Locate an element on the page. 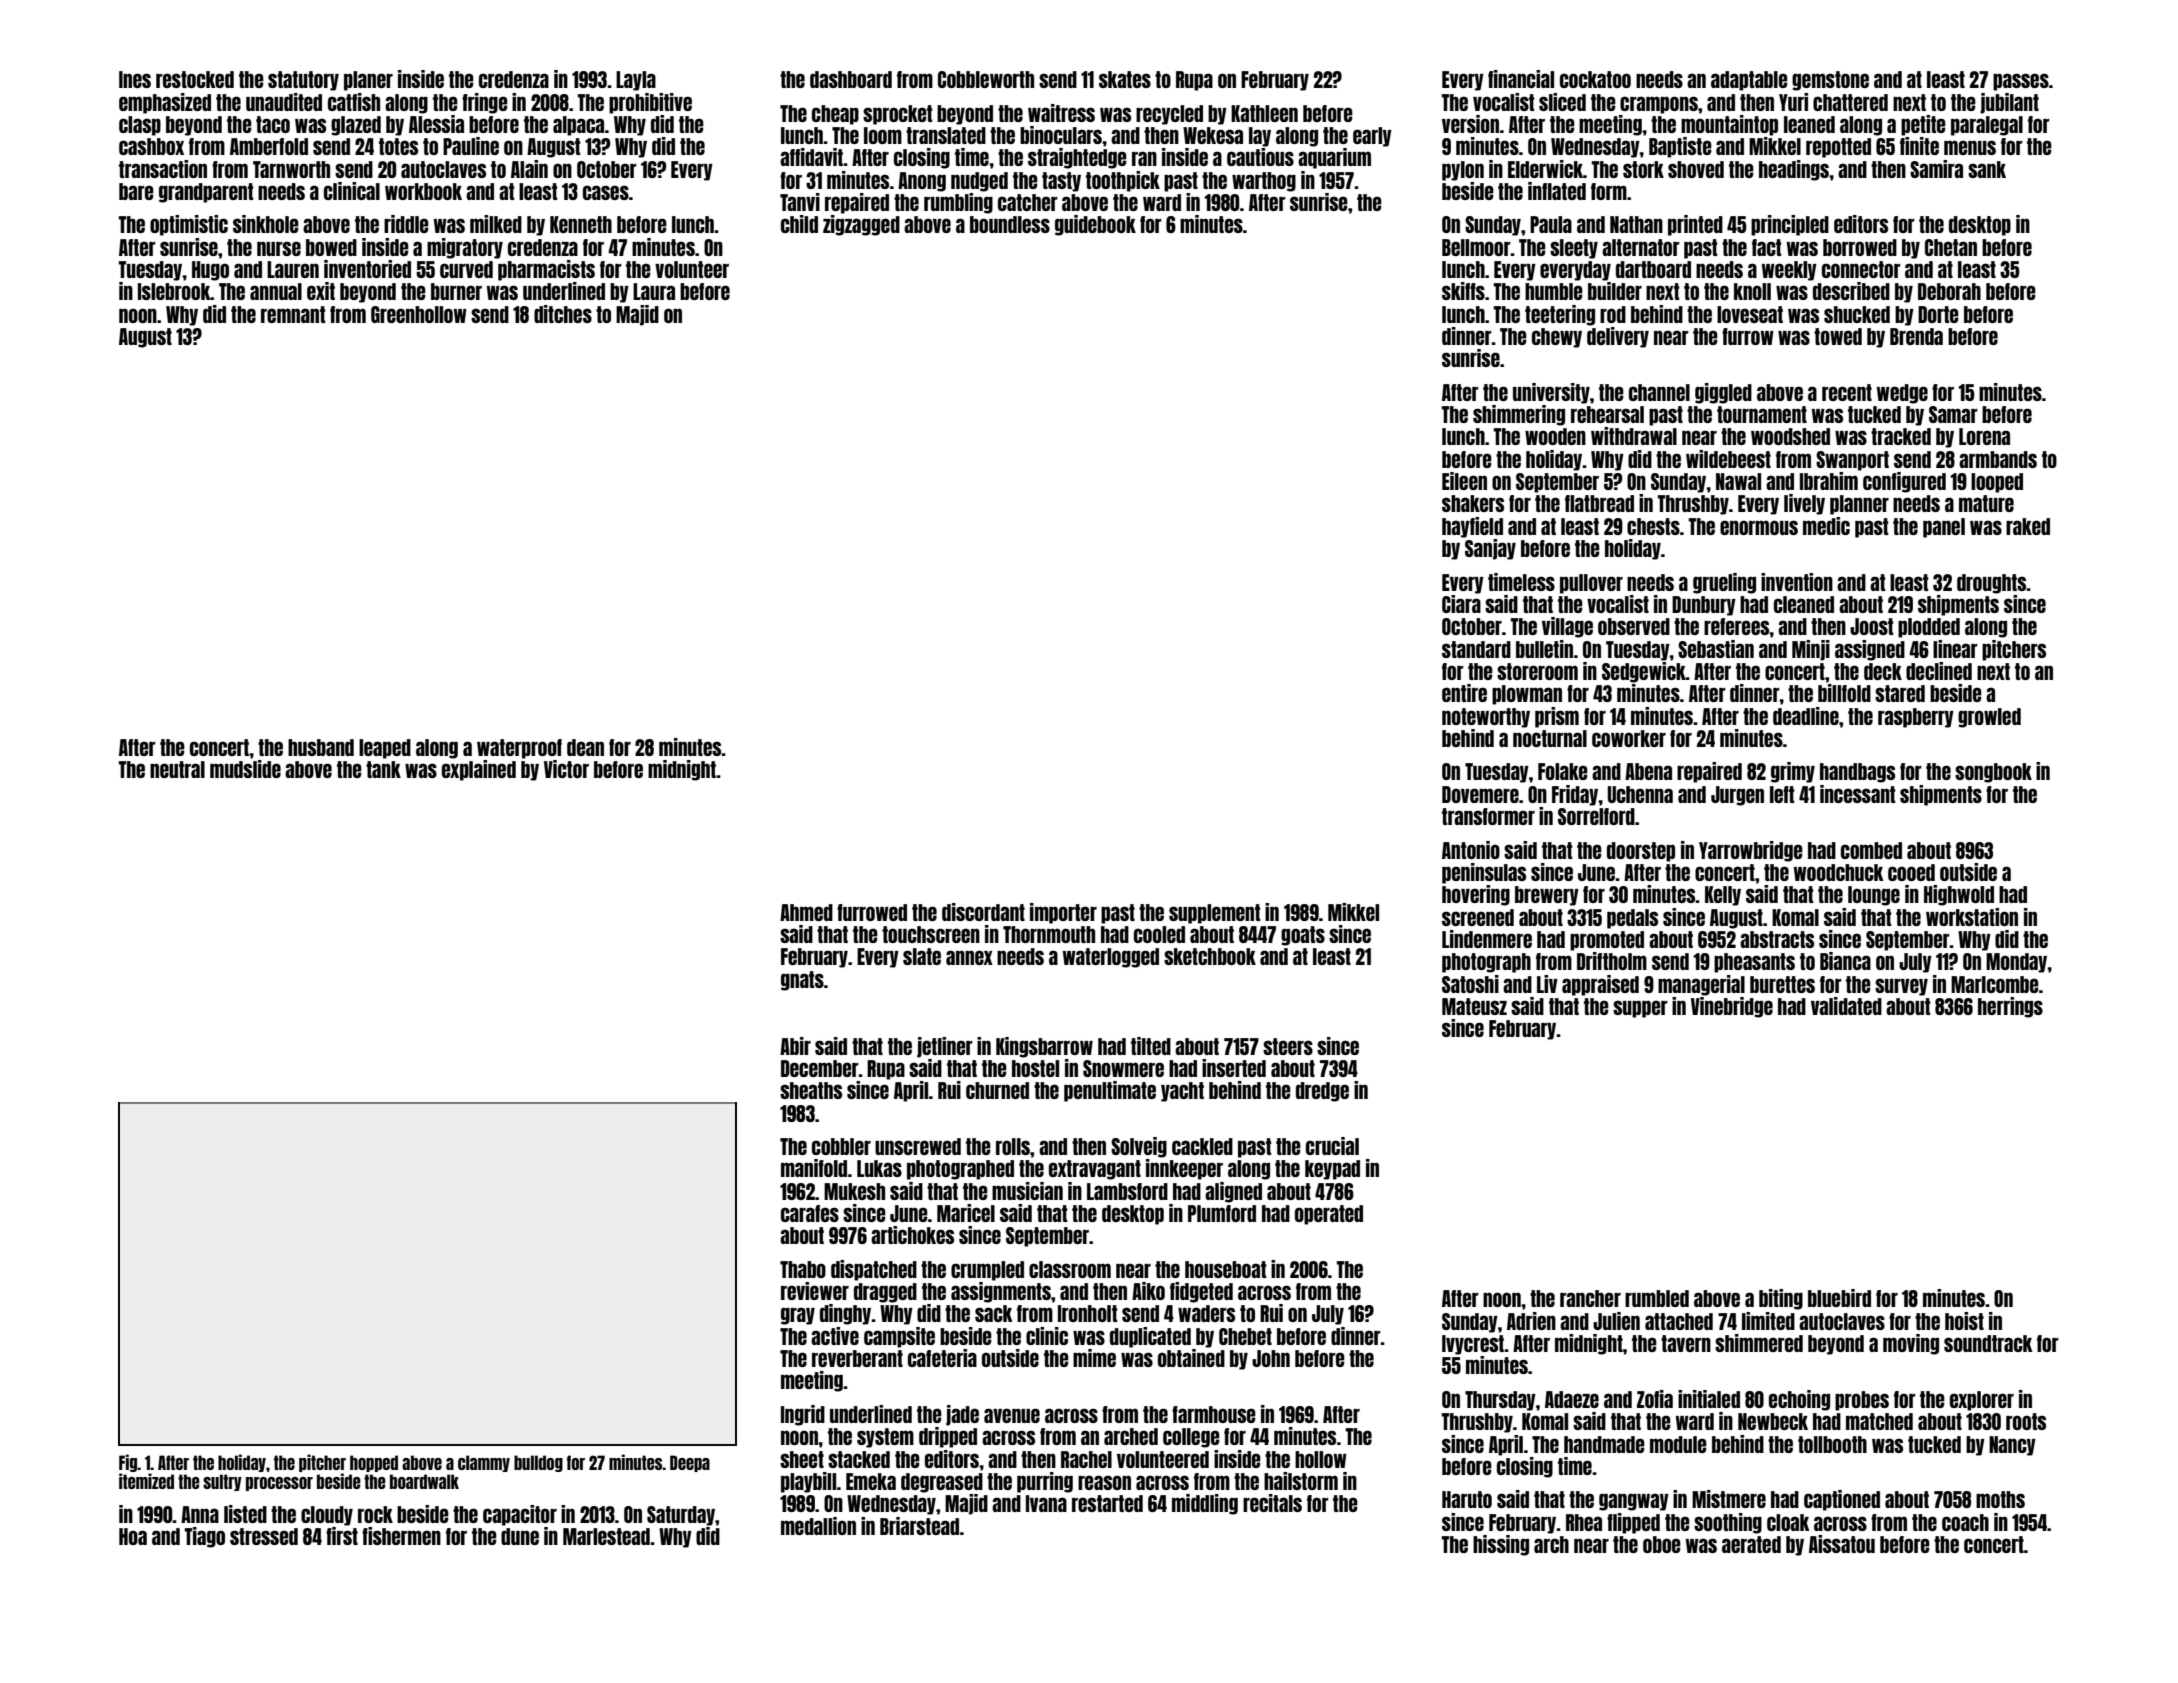 The image size is (2178, 1683). limited is located at coordinates (1768, 1321).
